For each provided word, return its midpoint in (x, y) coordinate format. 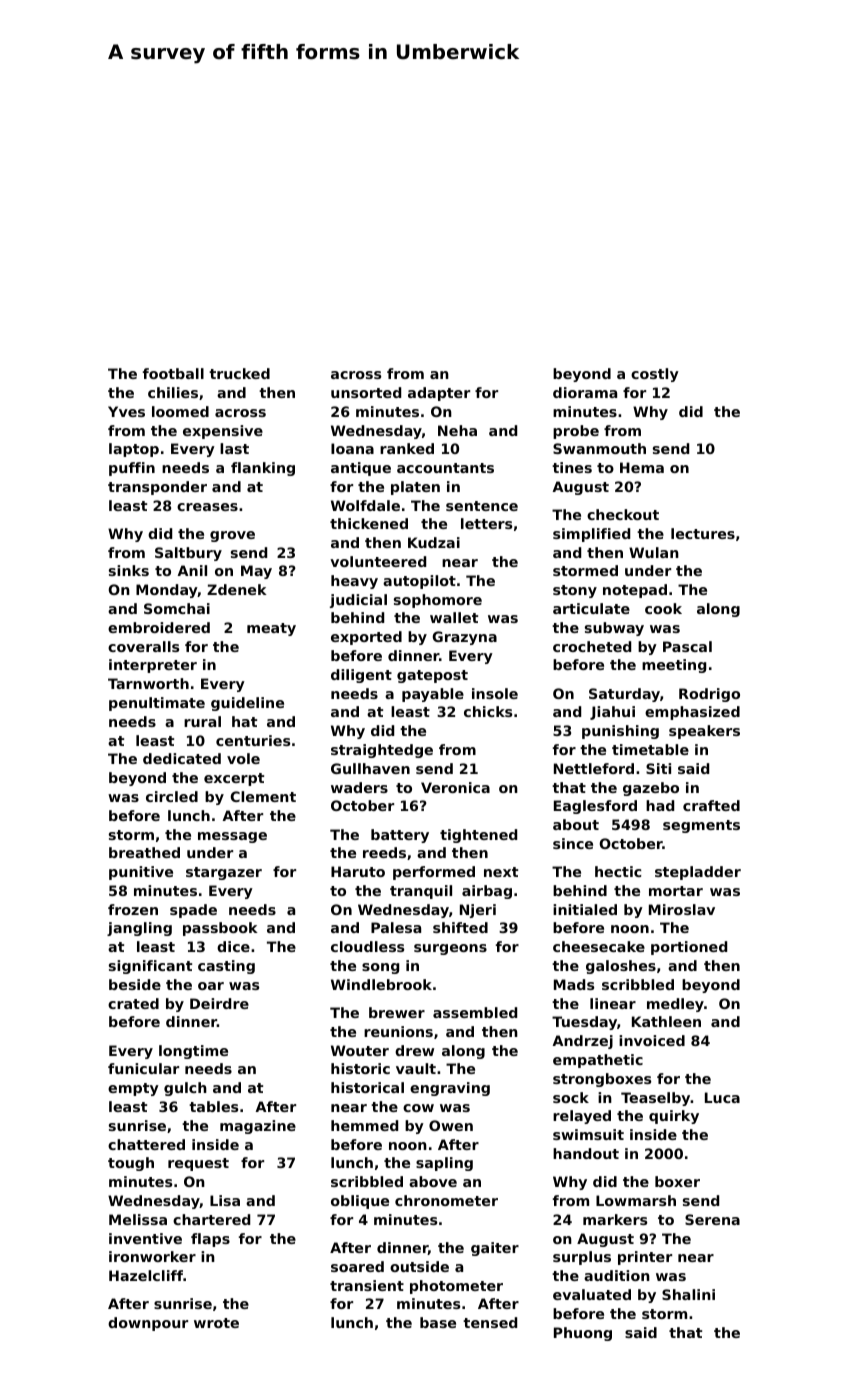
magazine (258, 1127)
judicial (358, 601)
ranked (407, 448)
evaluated (592, 1294)
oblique (360, 1202)
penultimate (157, 704)
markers (615, 1219)
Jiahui (612, 713)
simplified (591, 535)
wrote (216, 1323)
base (438, 1322)
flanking (263, 469)
